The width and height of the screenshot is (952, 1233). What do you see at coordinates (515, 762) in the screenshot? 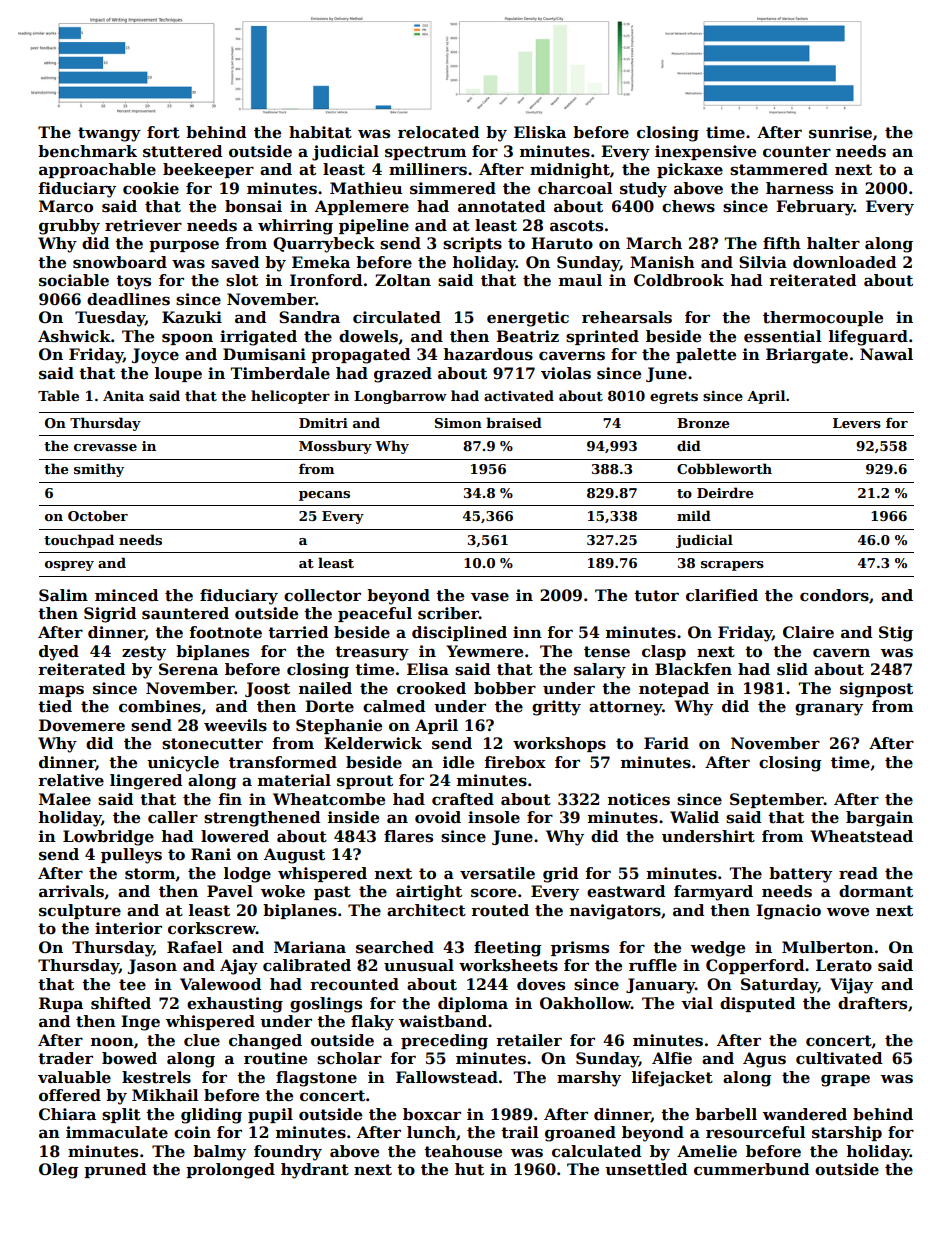
I see `firebox` at bounding box center [515, 762].
